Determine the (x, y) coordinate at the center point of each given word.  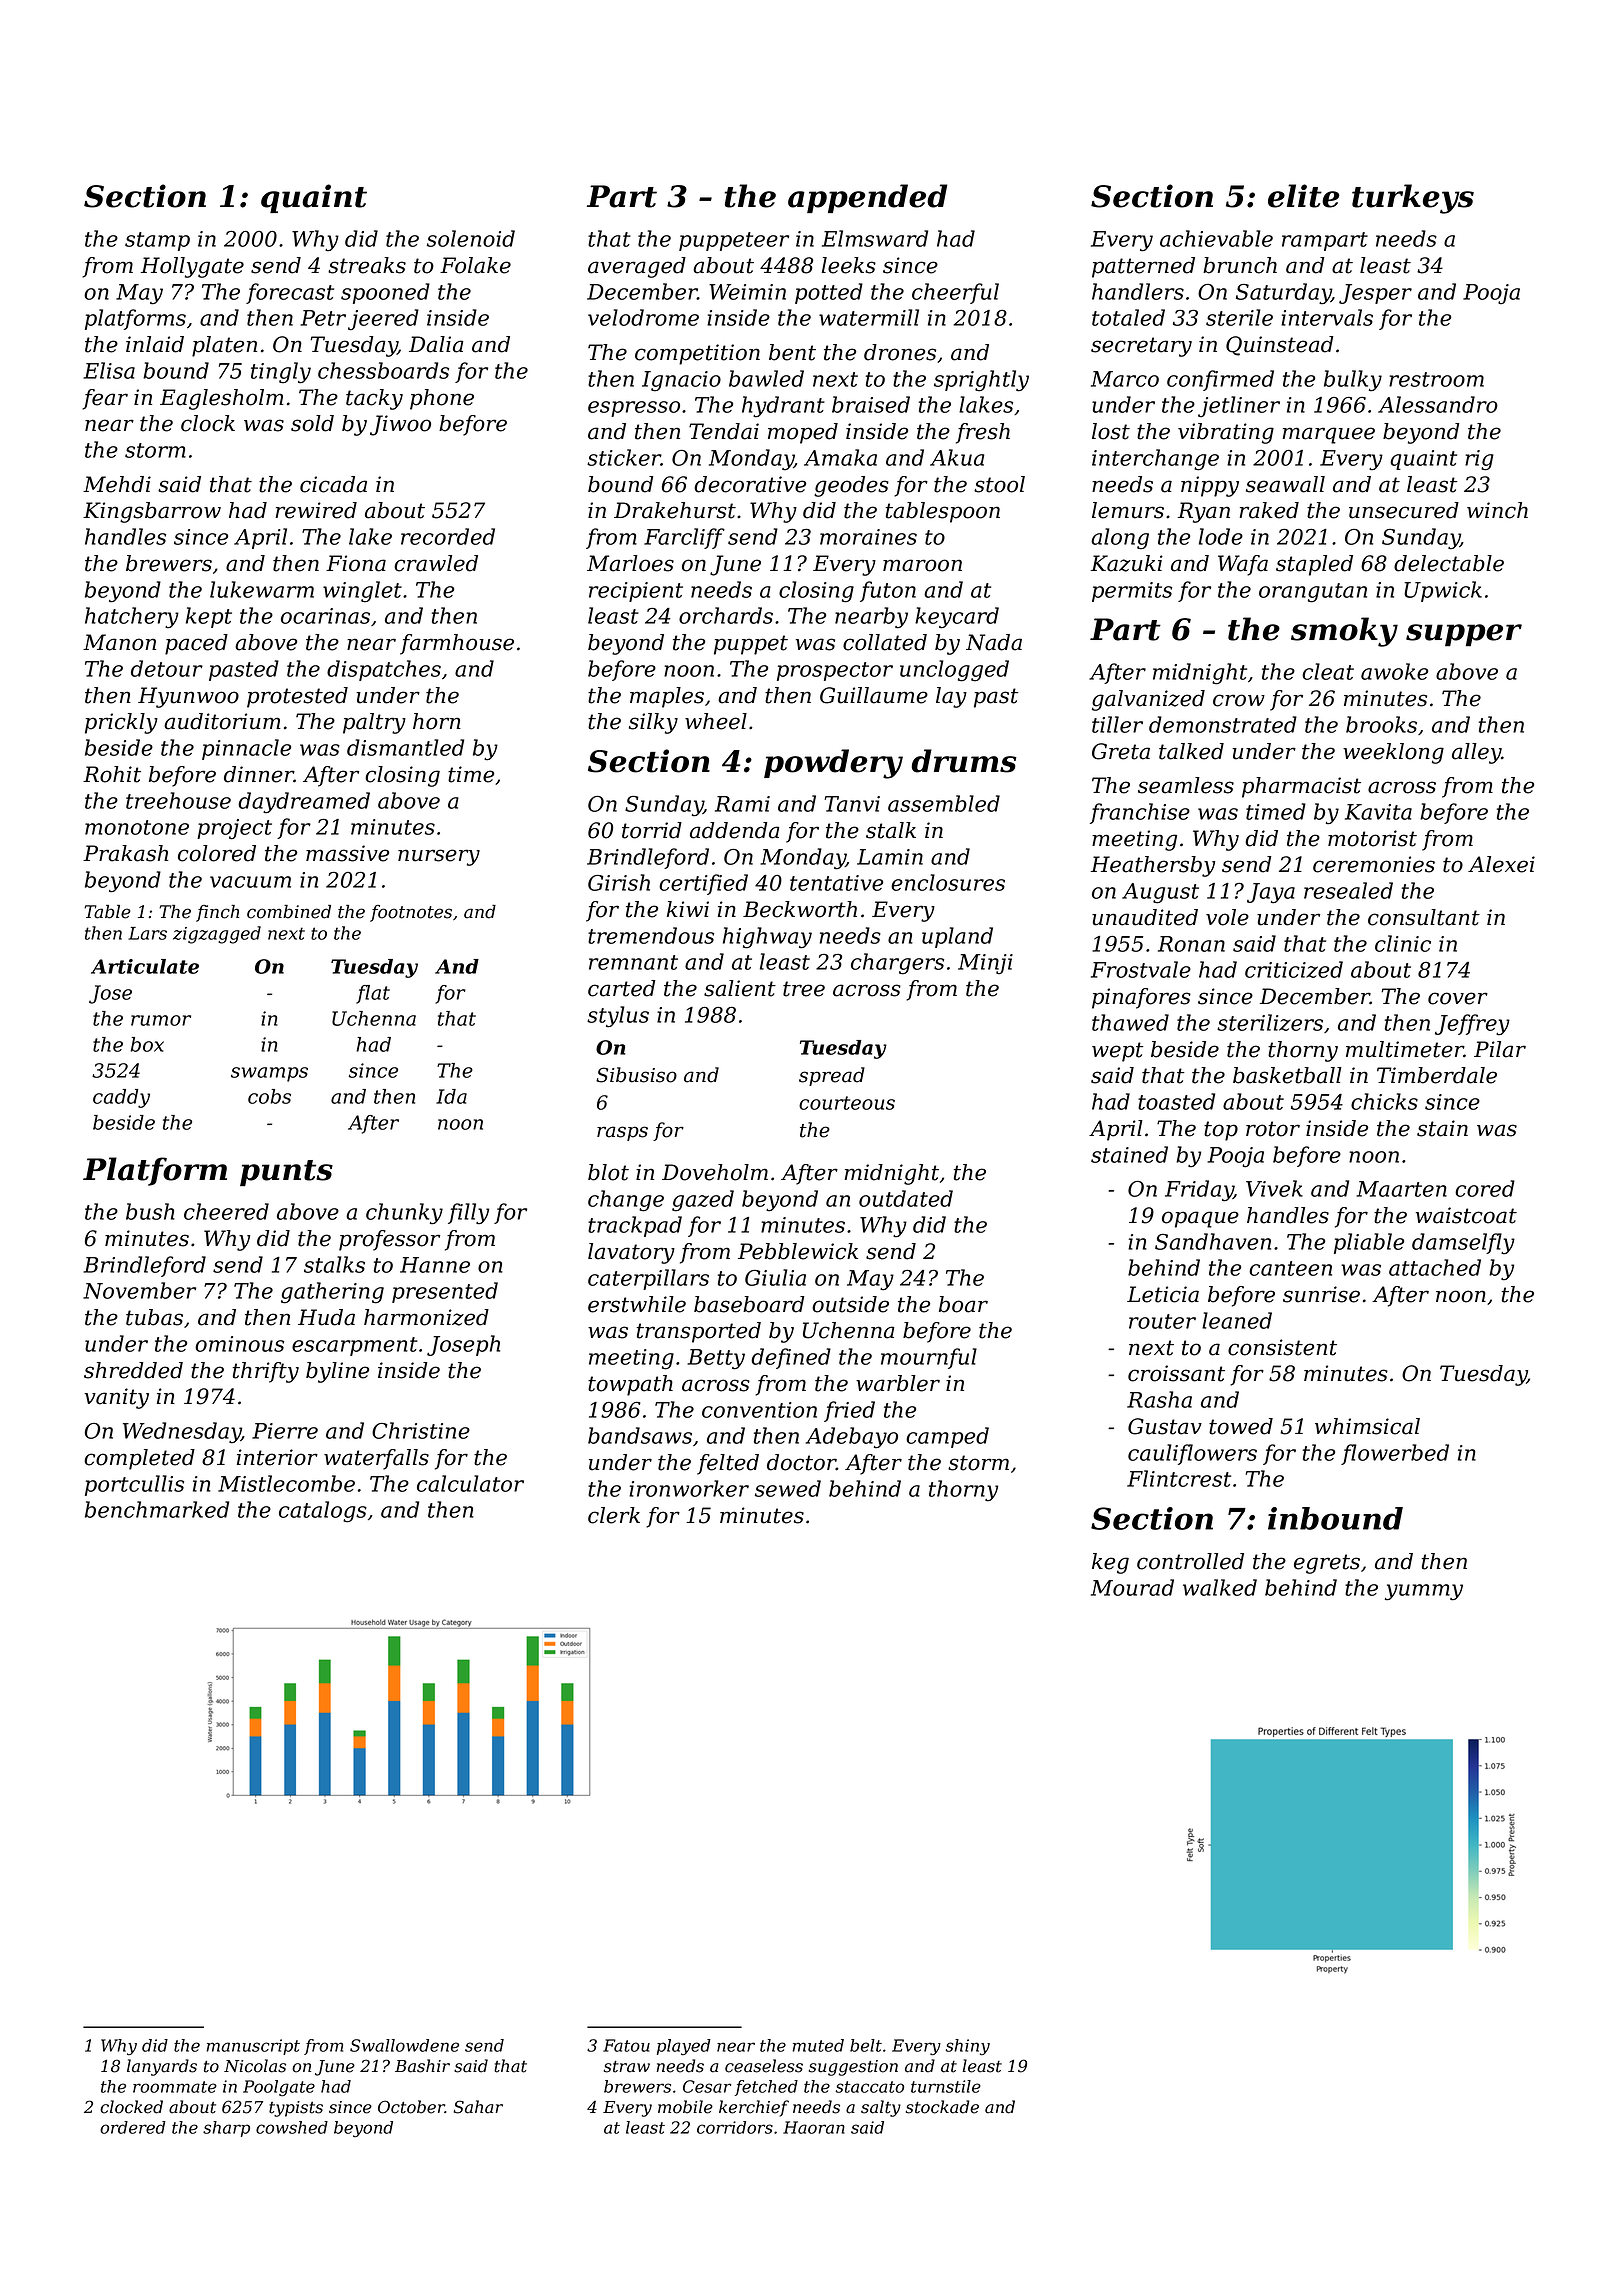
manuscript (253, 2047)
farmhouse (457, 644)
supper (1464, 635)
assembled (944, 803)
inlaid (155, 344)
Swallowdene (404, 2045)
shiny (967, 2047)
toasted (1176, 1101)
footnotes (411, 913)
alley (1476, 753)
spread (832, 1076)
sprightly (981, 381)
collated (885, 642)
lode (1221, 536)
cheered (226, 1211)
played (684, 2047)
